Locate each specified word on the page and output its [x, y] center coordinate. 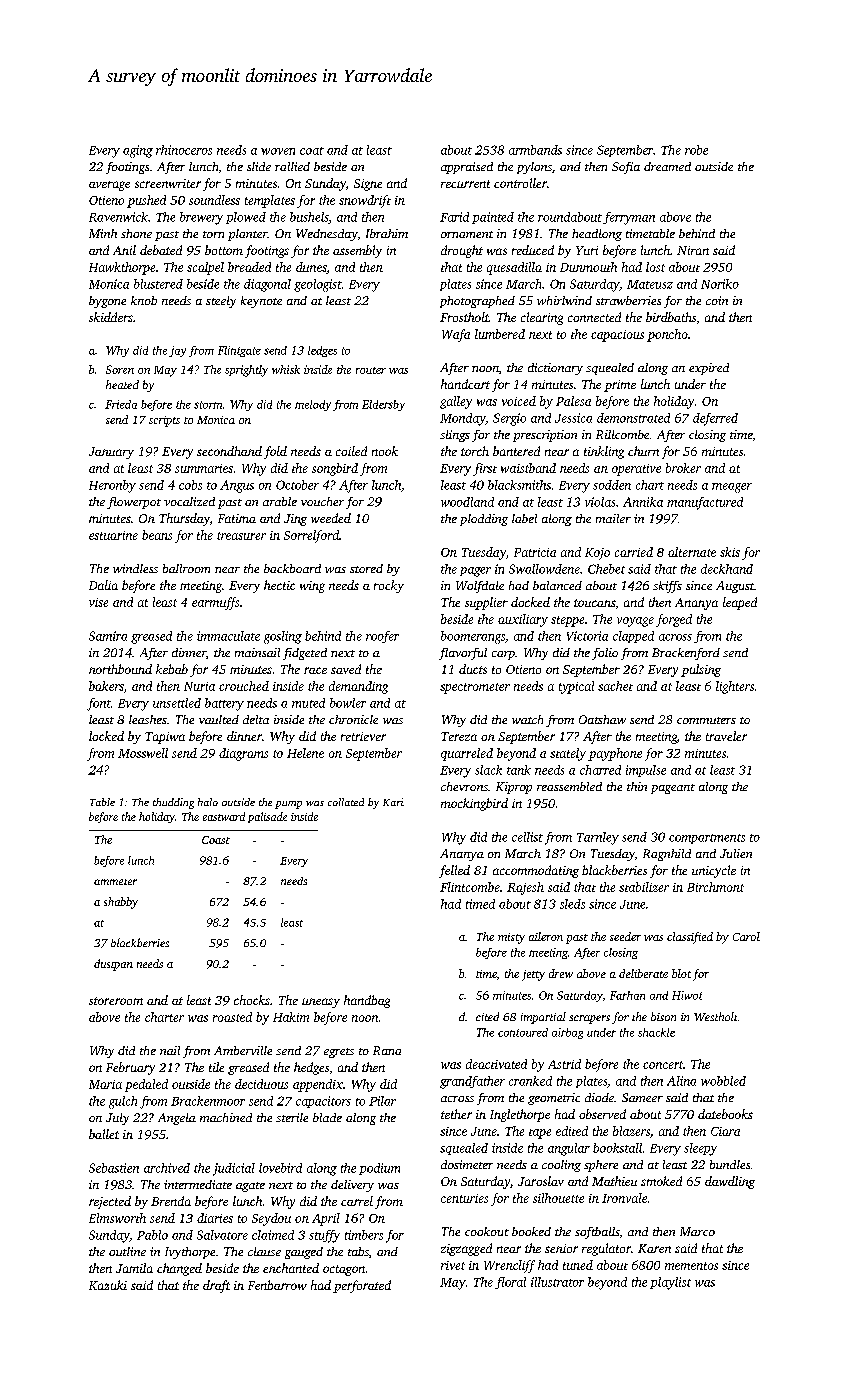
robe [696, 150]
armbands [535, 150]
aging [138, 151]
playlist [670, 1283]
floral [510, 1283]
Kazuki [108, 1285]
